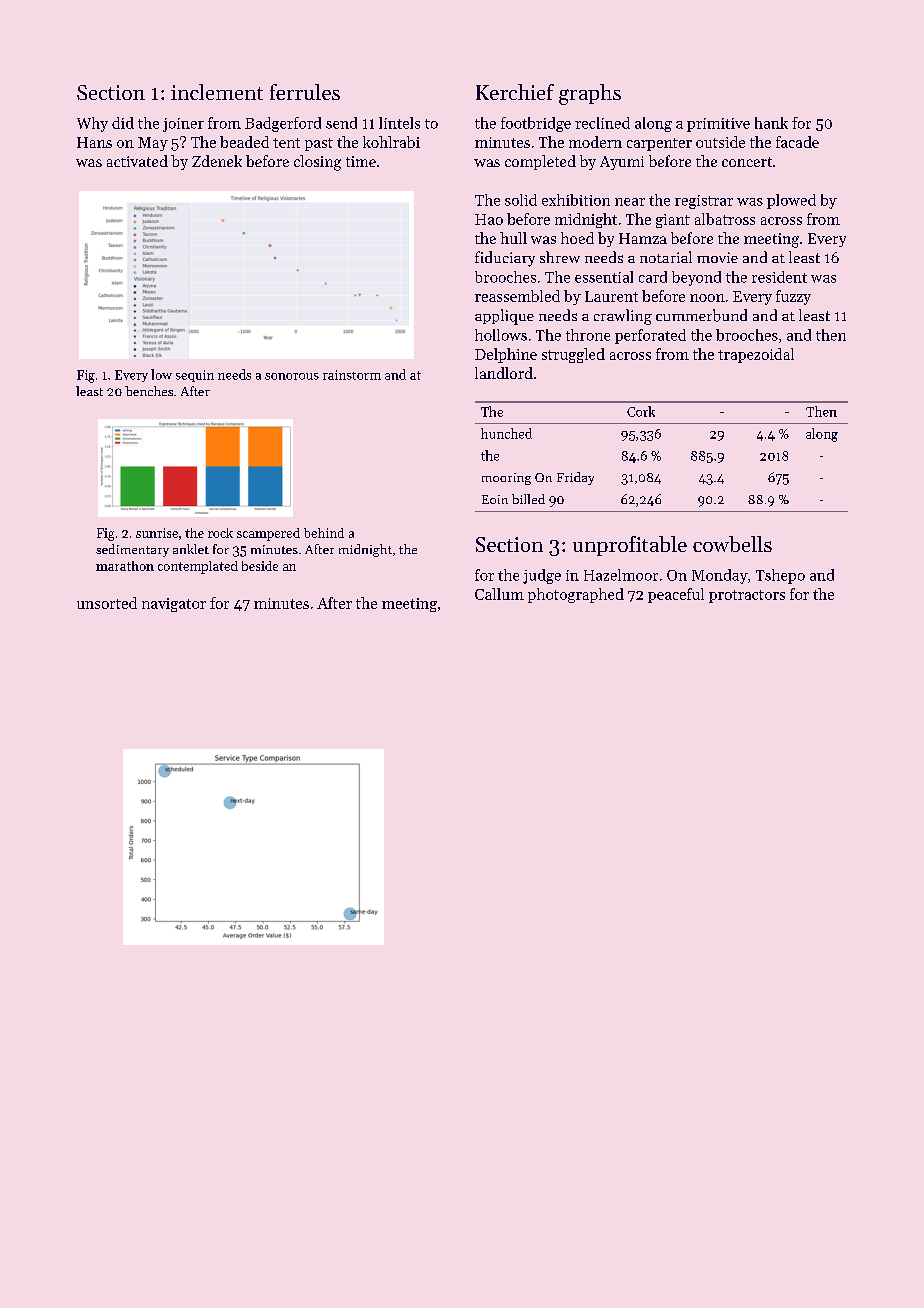 This document has width=924, height=1308. I want to click on navigator, so click(174, 605).
